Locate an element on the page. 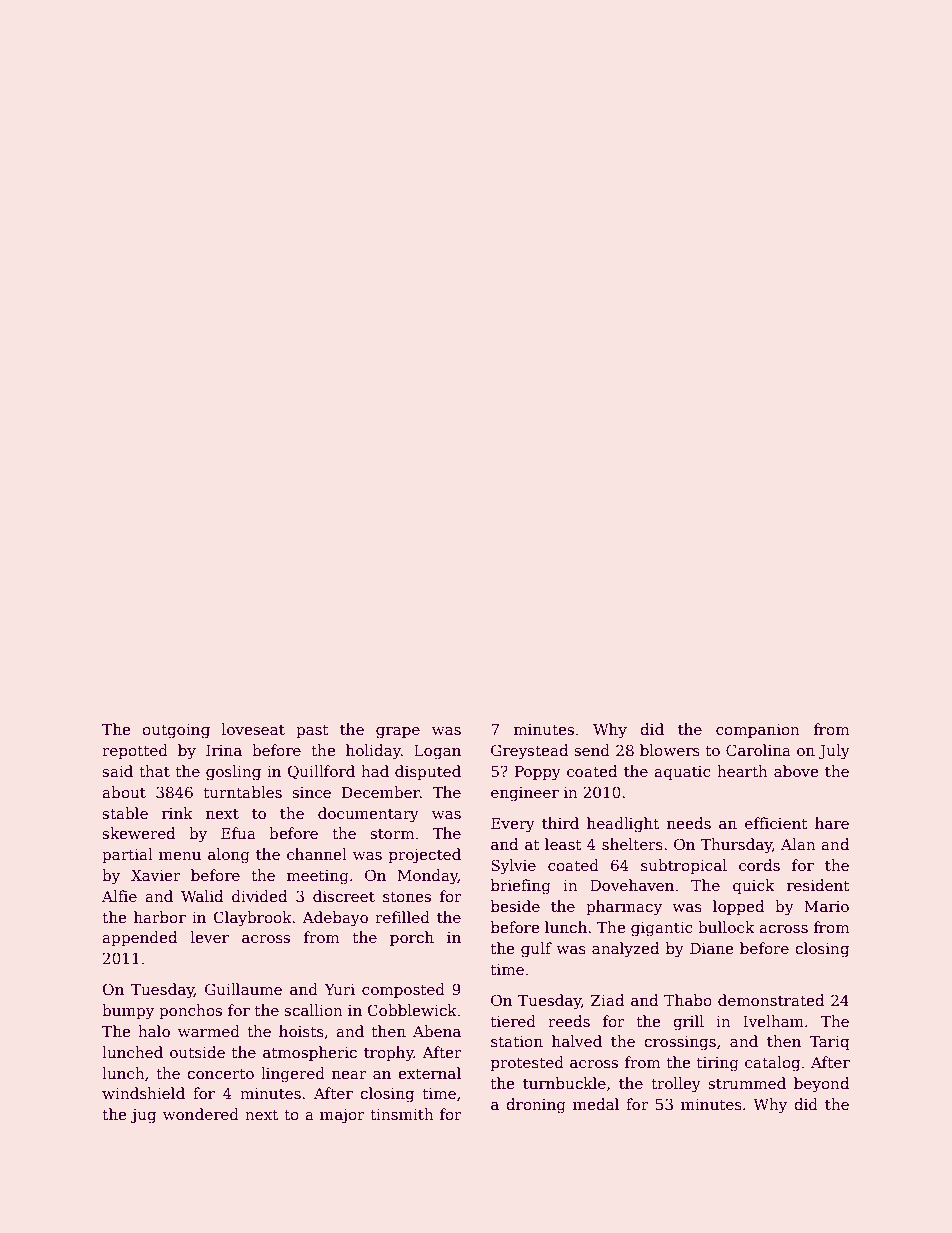 The image size is (952, 1233). grape is located at coordinates (398, 733).
